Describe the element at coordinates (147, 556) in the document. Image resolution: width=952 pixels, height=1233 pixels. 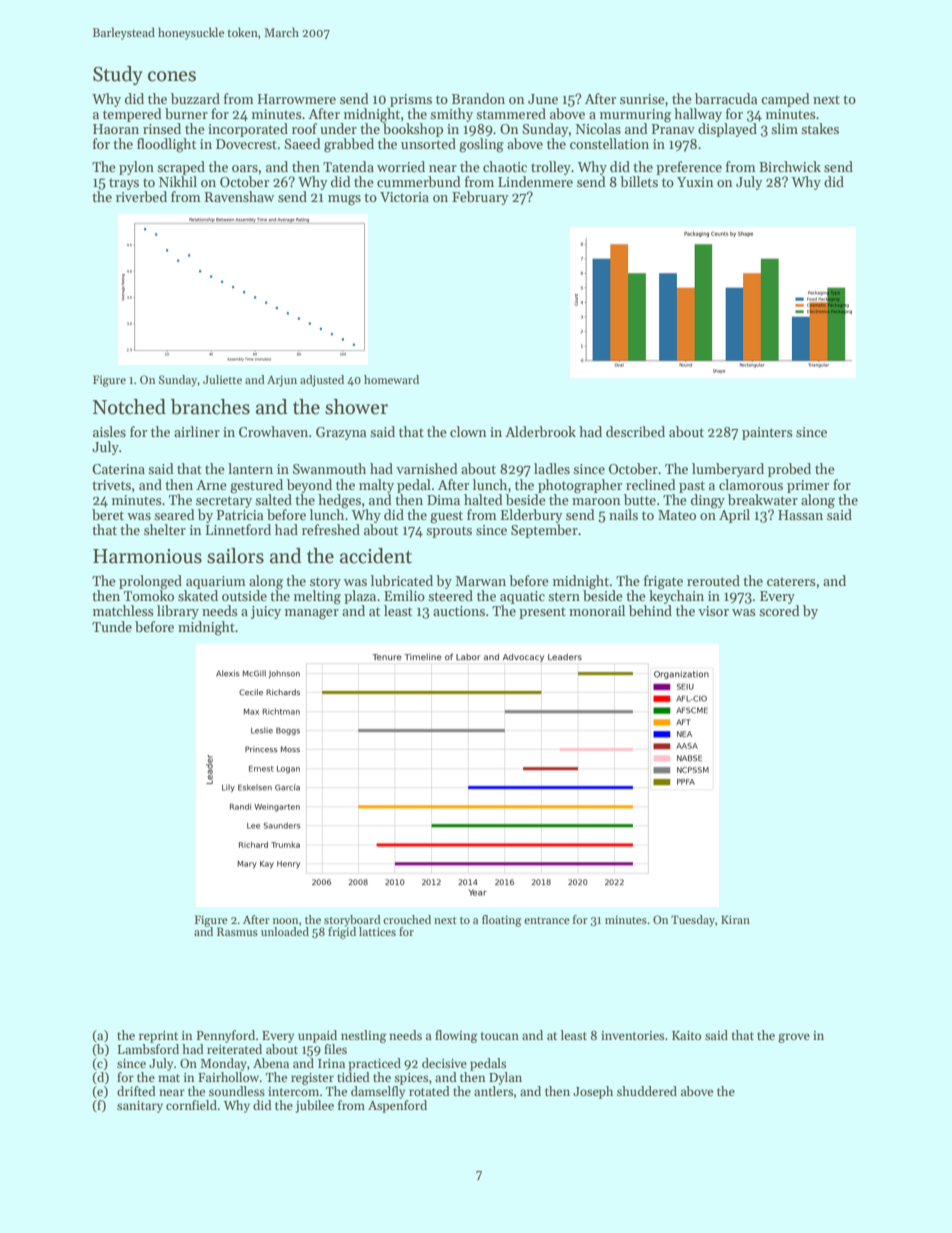
I see `Harmonious` at that location.
